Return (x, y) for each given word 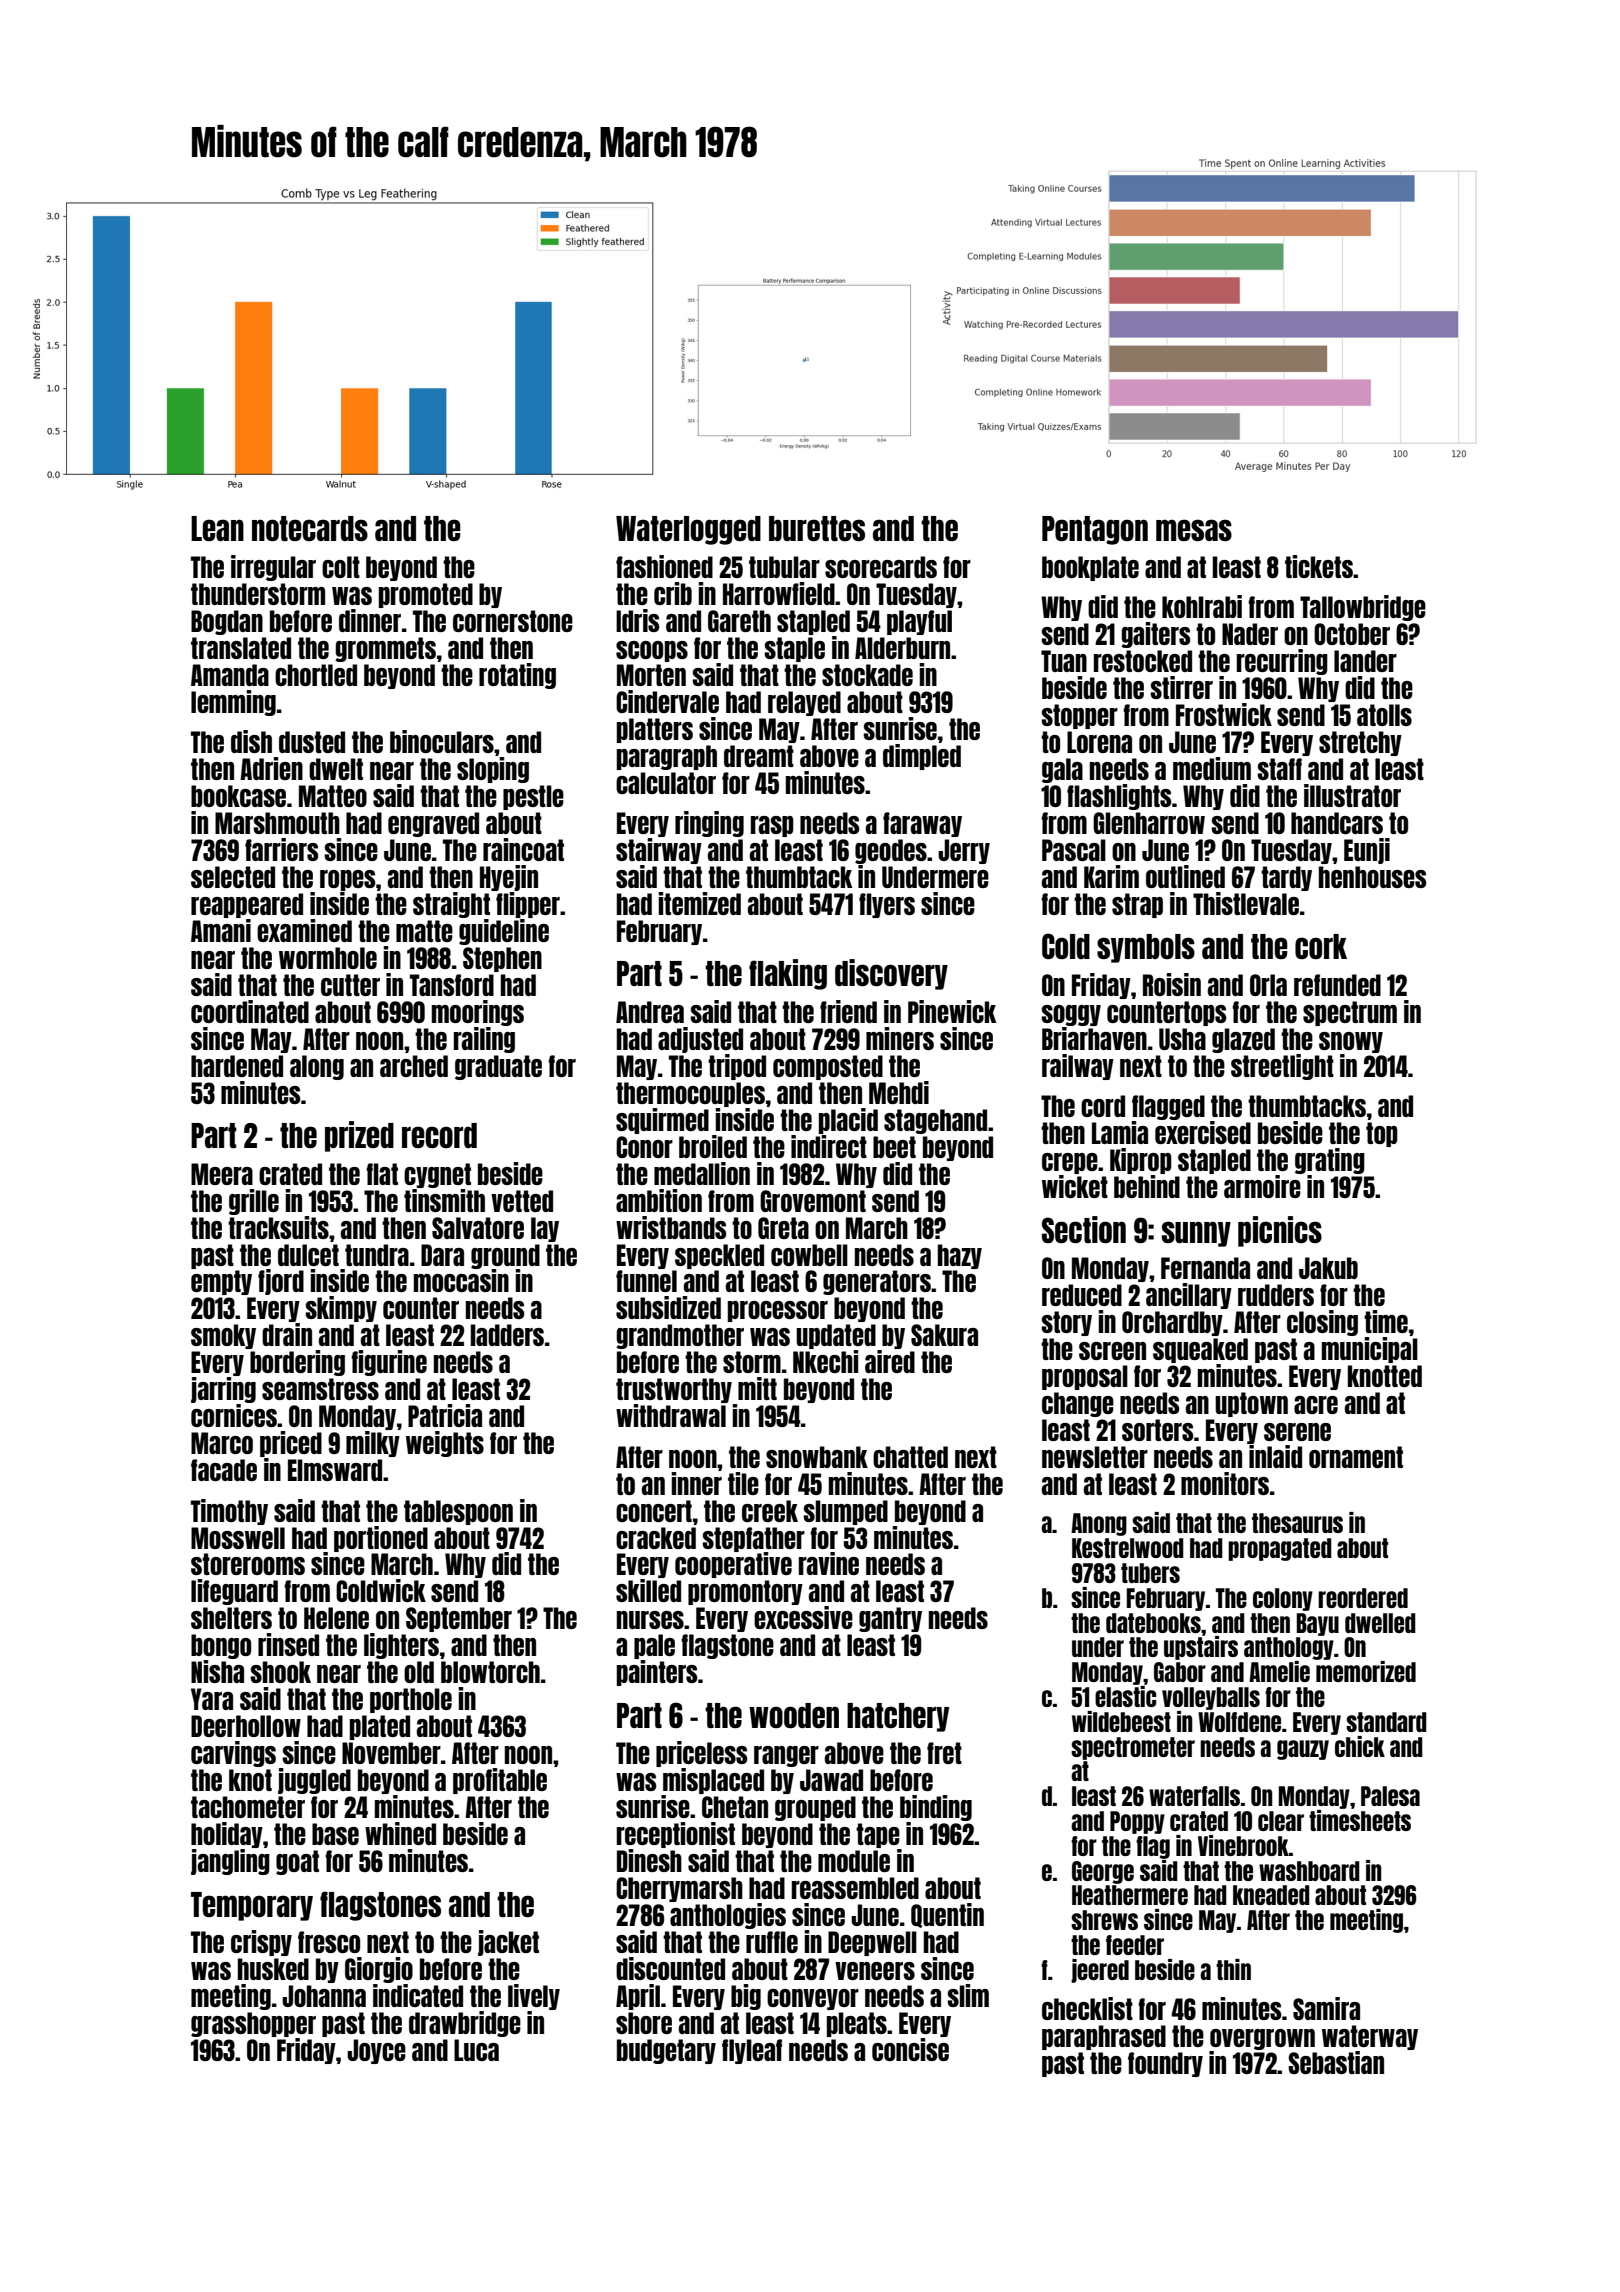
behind (1147, 1186)
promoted (426, 595)
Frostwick (1224, 714)
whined (400, 1833)
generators (877, 1282)
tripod (737, 1067)
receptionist (676, 1835)
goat (297, 1862)
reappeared (247, 905)
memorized (1366, 1671)
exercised (1203, 1132)
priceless (701, 1754)
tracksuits (278, 1227)
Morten (651, 675)
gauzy (1303, 1750)
